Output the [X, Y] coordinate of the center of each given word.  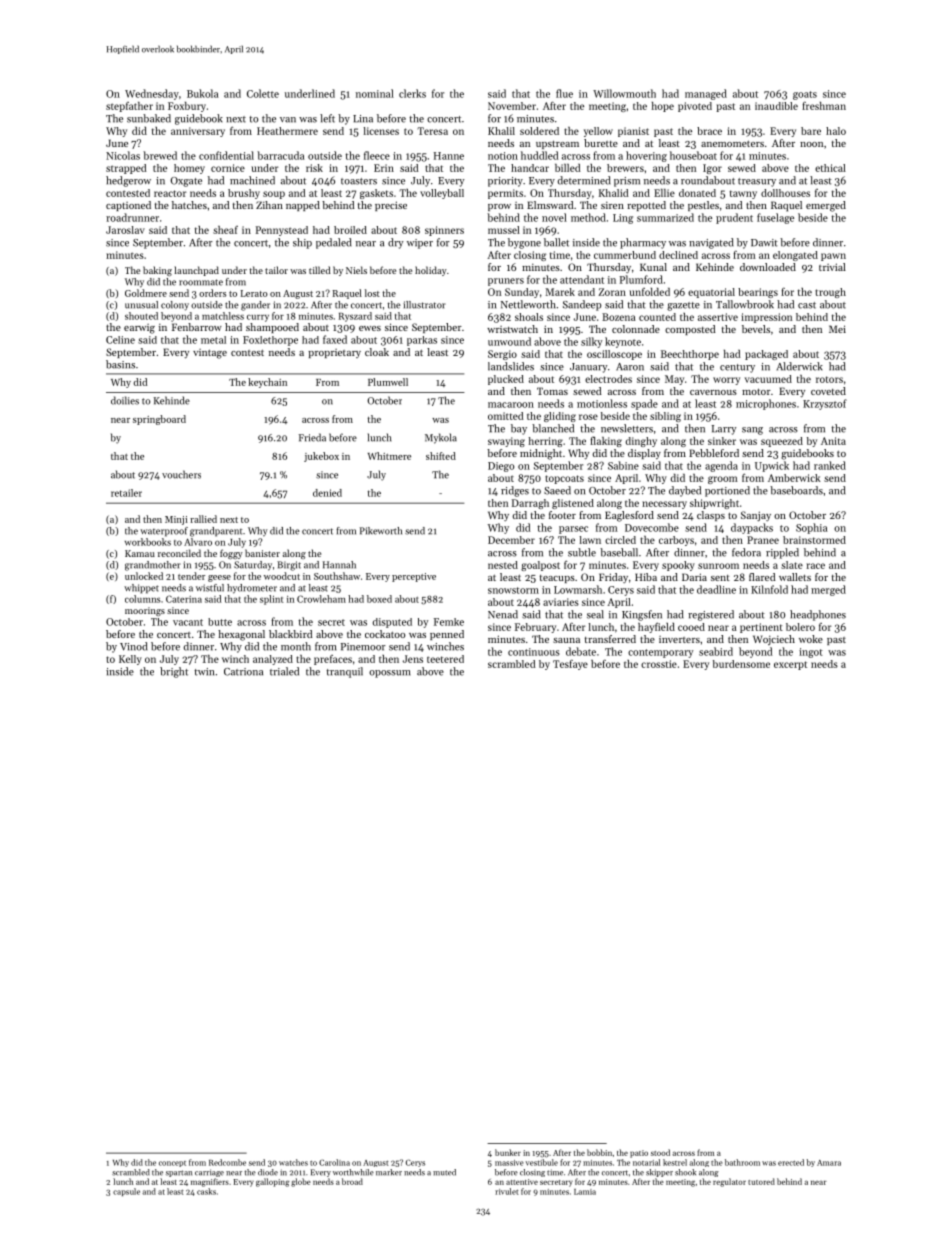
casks [206, 1191]
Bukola [203, 93]
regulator [729, 1182]
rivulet [507, 1191]
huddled [539, 155]
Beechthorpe [690, 355]
